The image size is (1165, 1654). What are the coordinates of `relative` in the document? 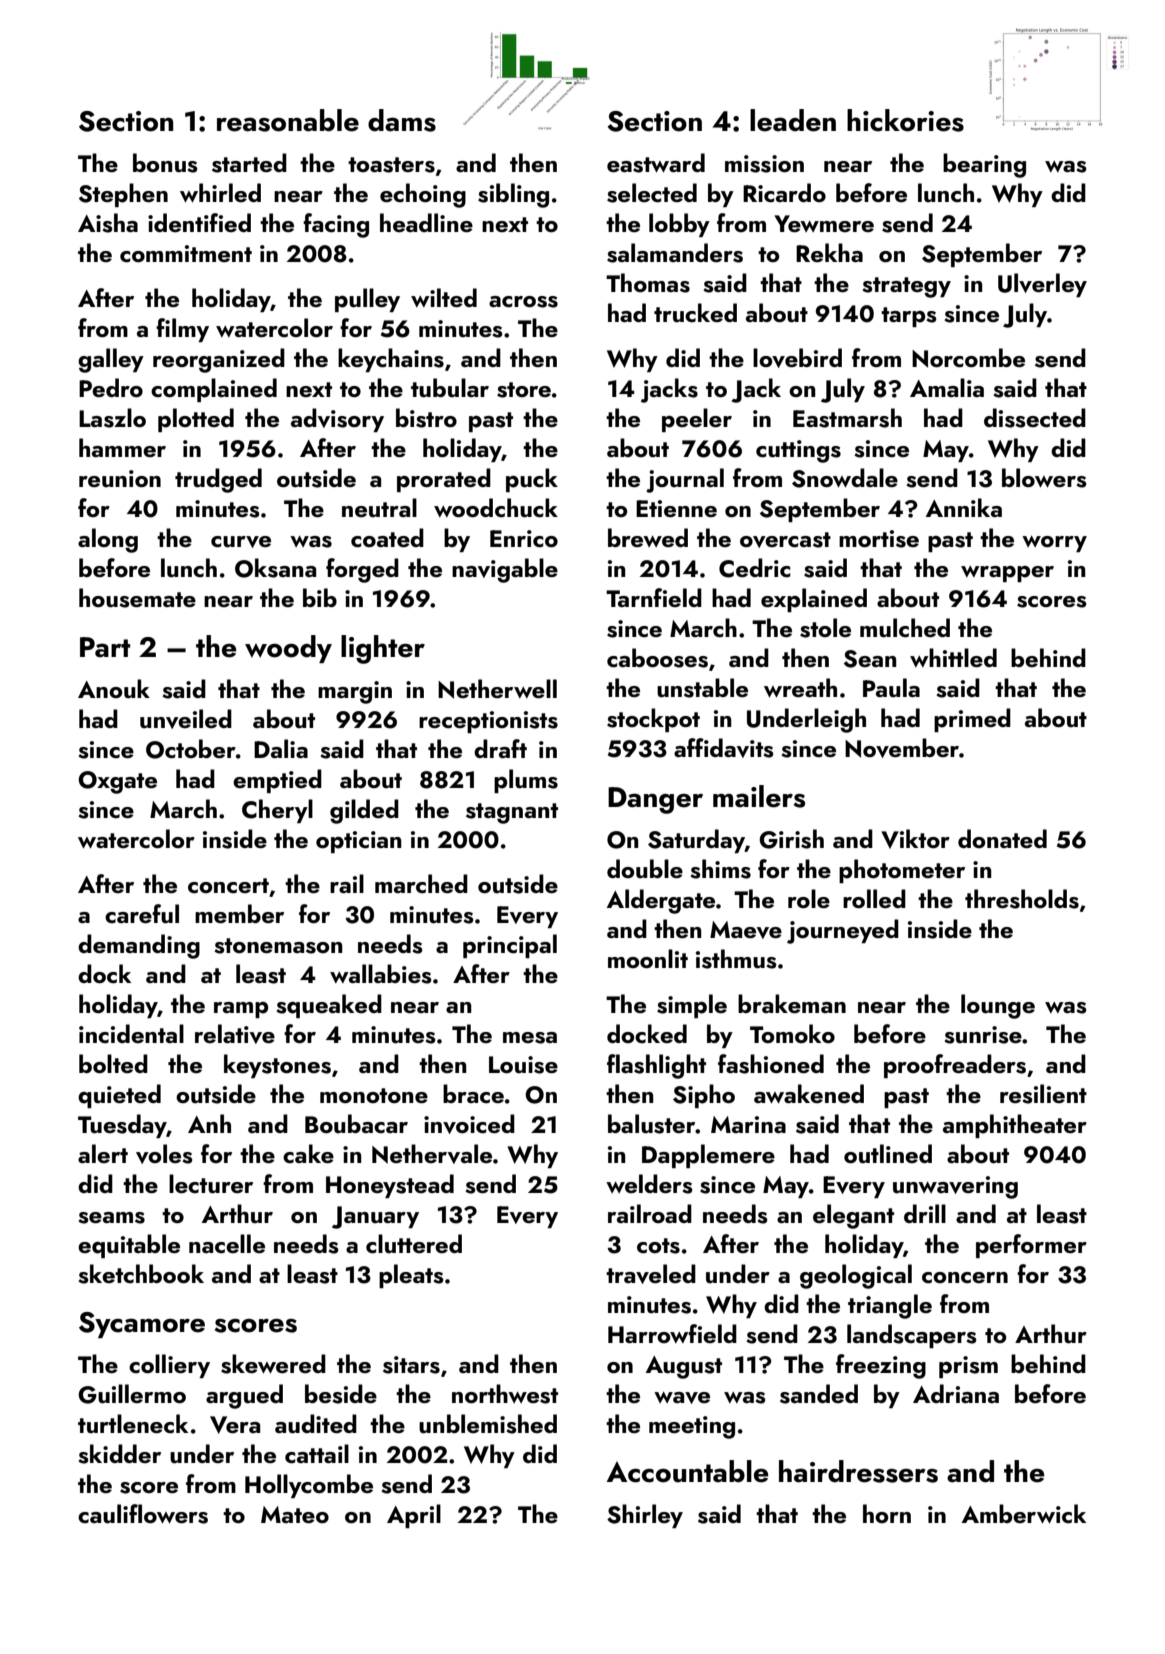 It's located at (235, 1034).
